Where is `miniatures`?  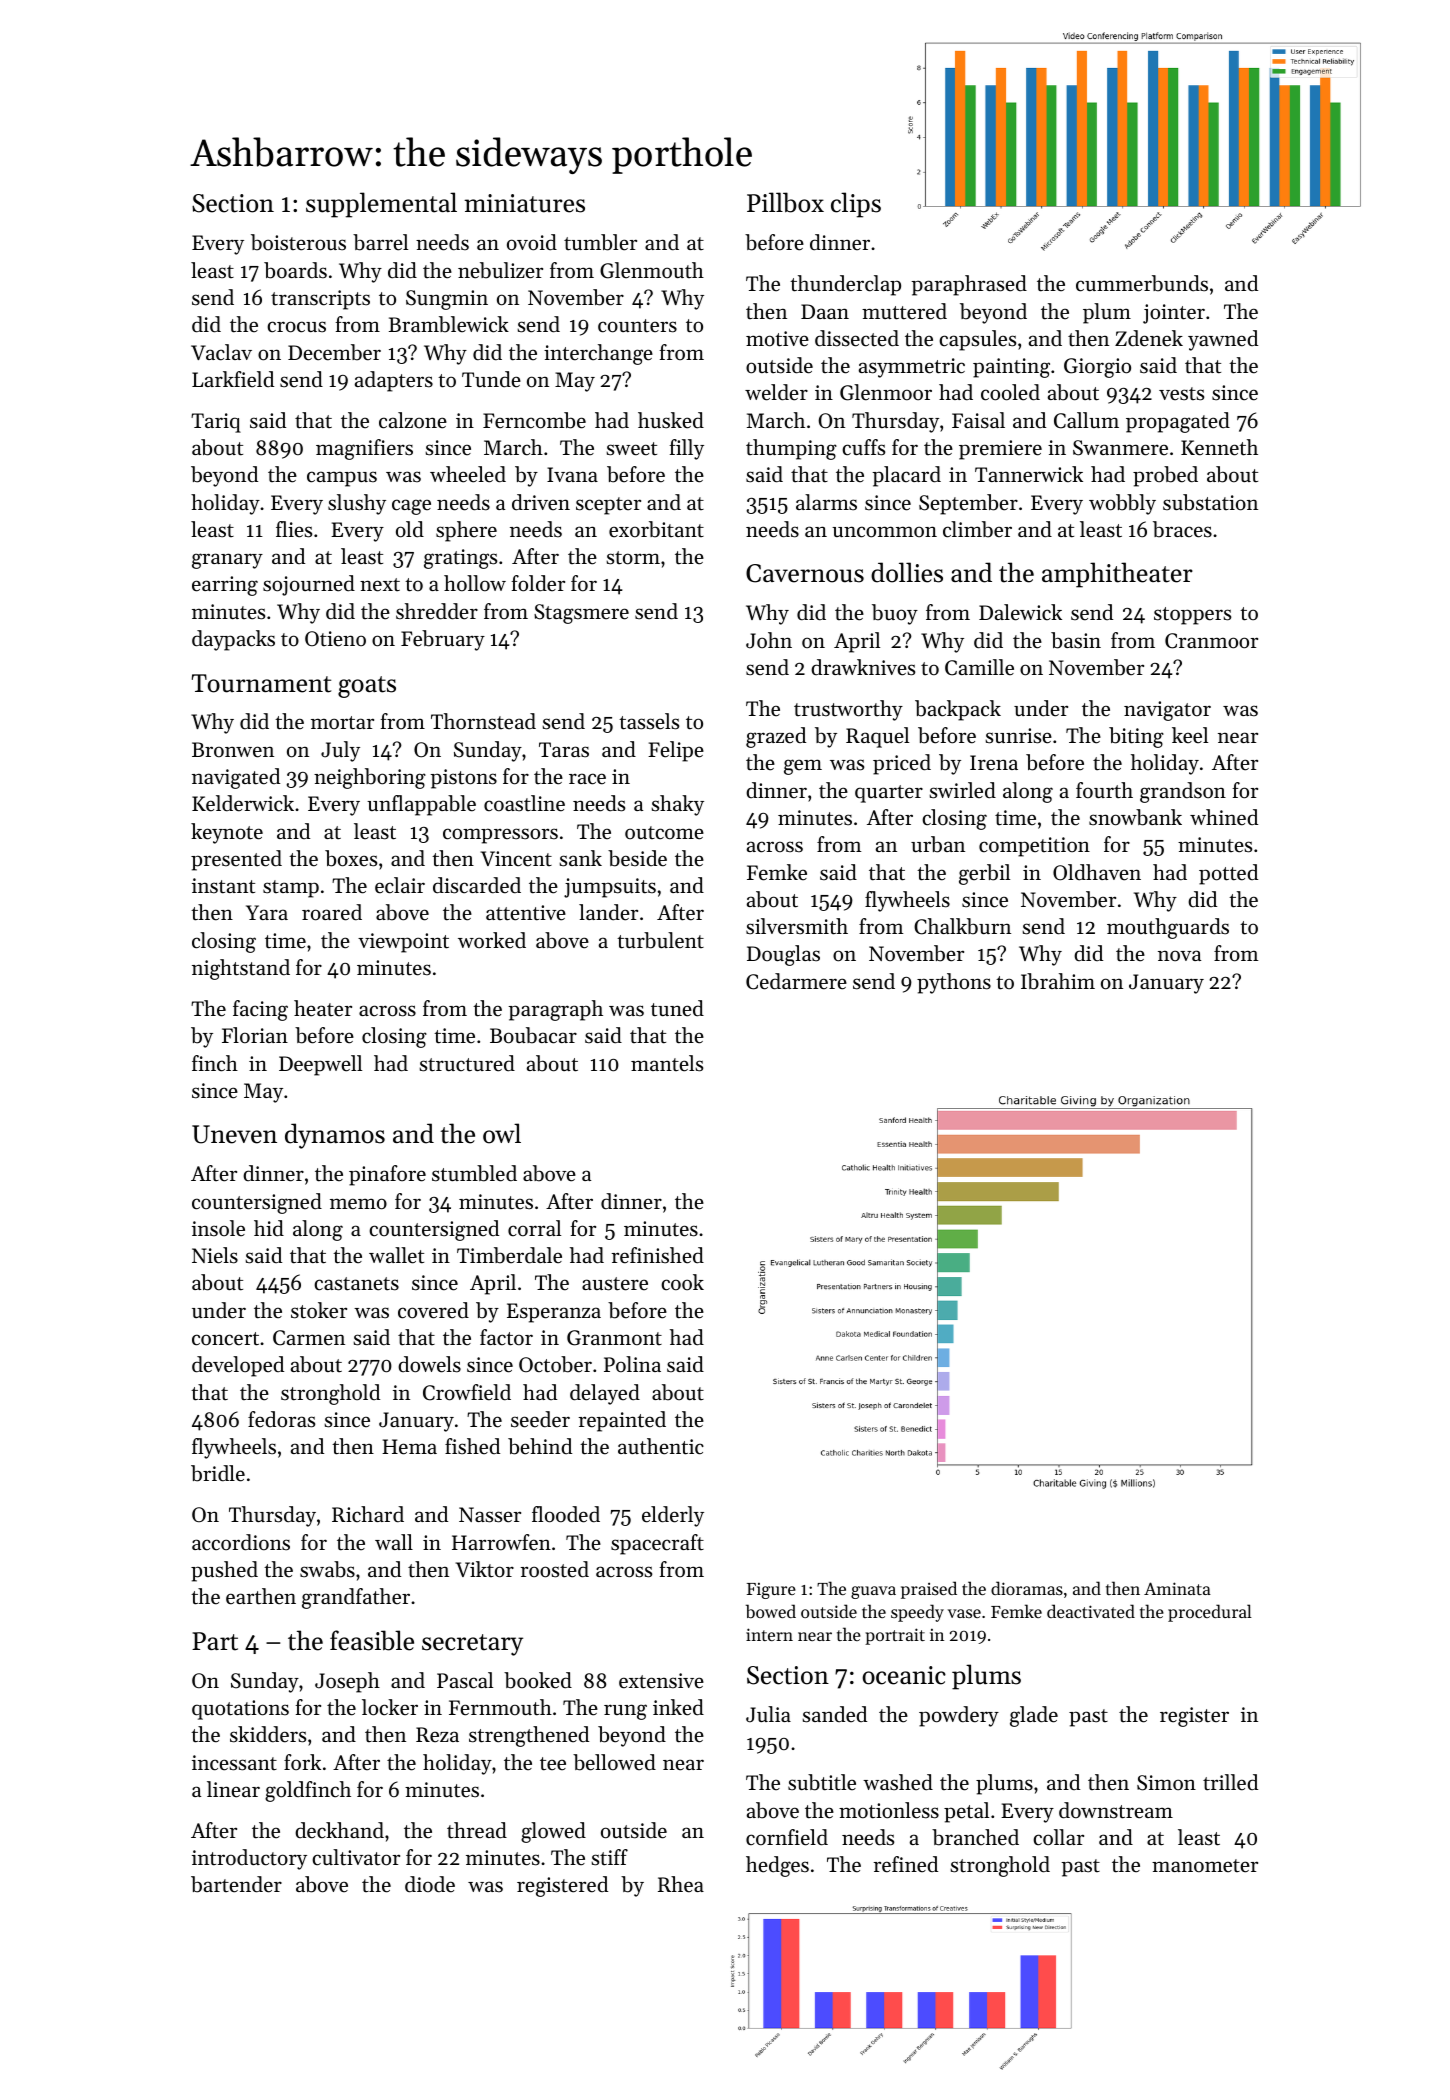 miniatures is located at coordinates (524, 203).
